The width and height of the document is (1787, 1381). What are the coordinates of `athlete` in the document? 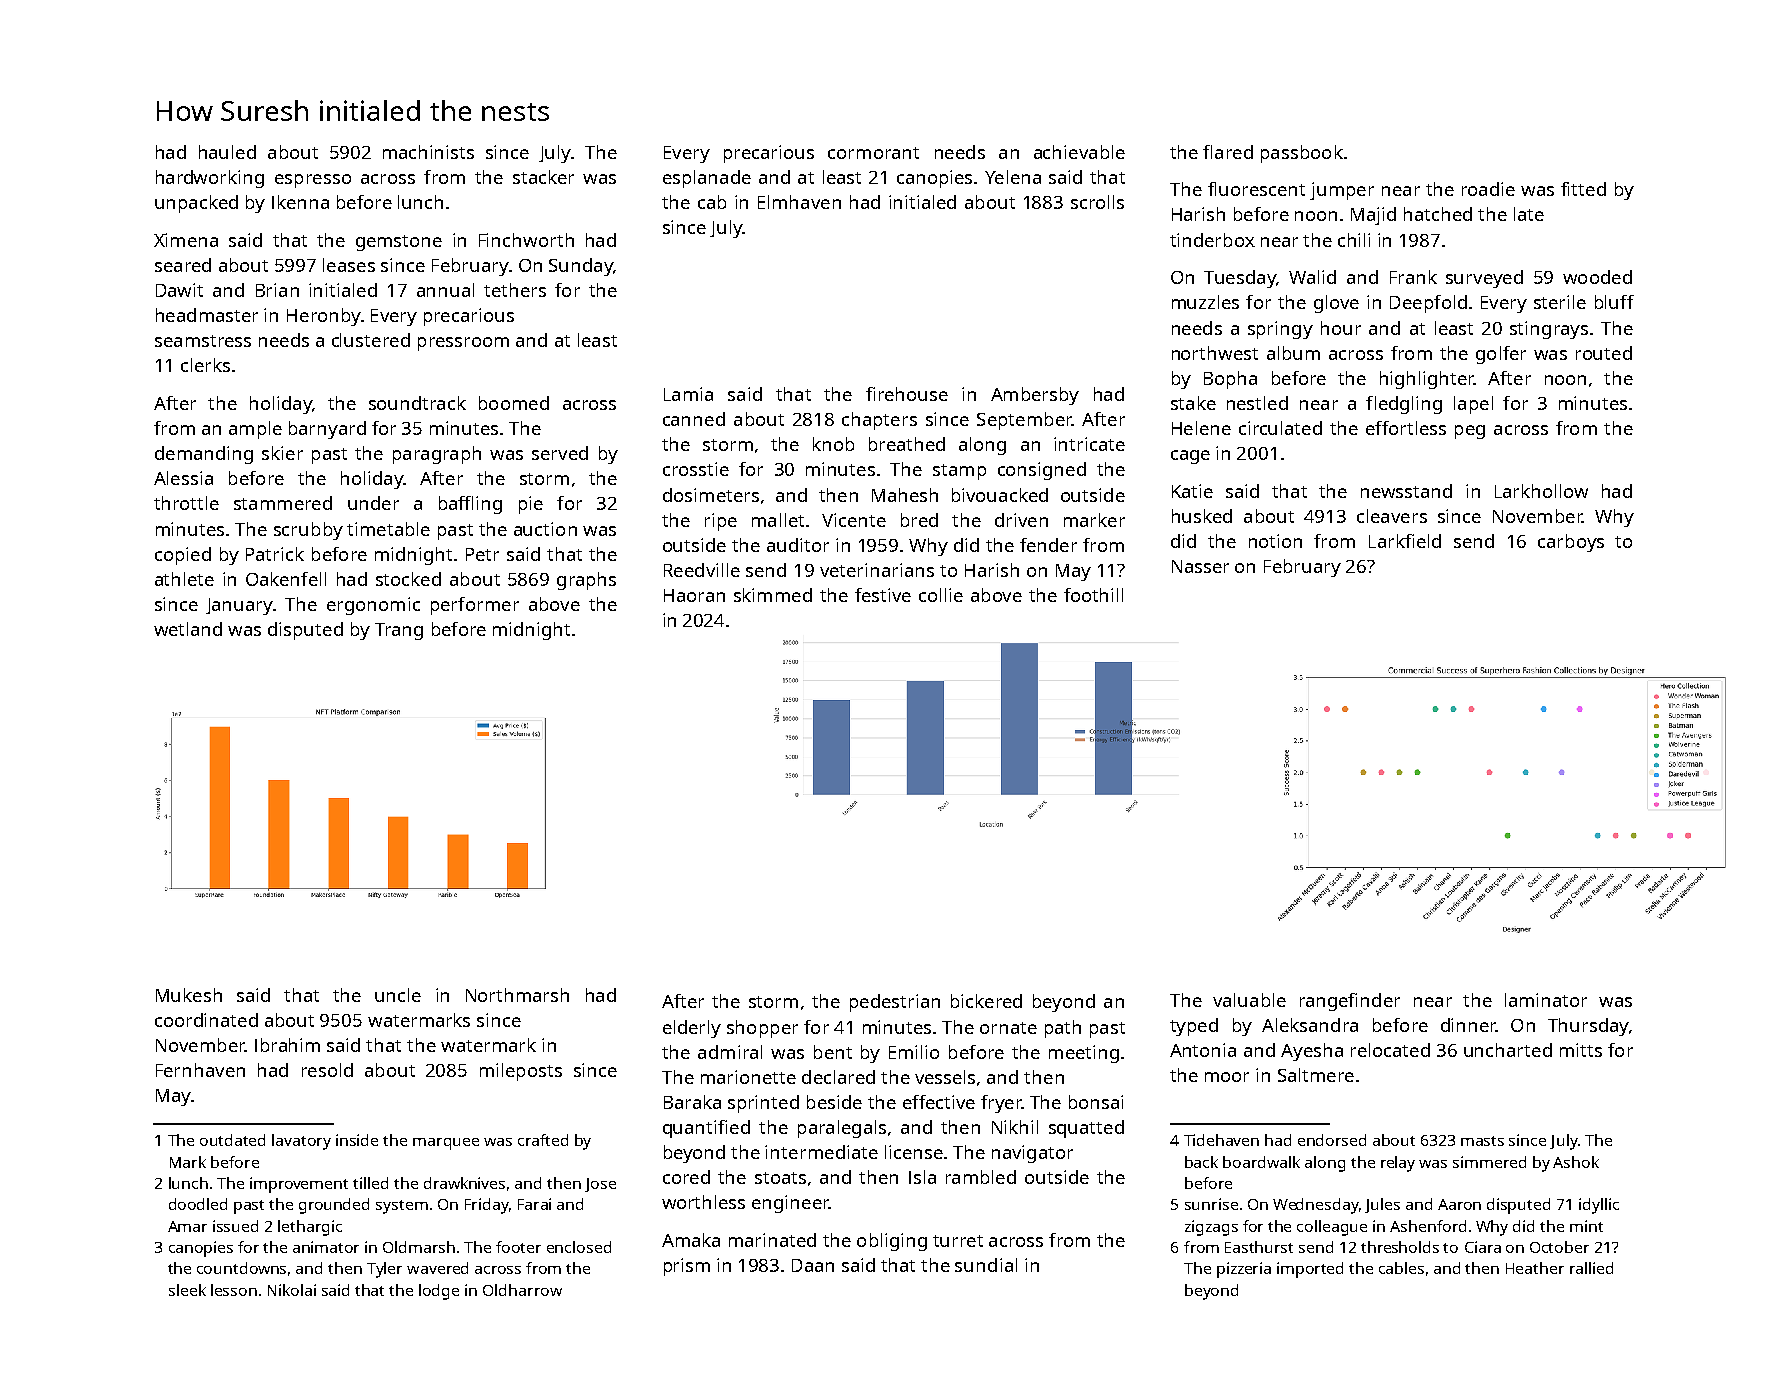 It's located at (184, 579).
